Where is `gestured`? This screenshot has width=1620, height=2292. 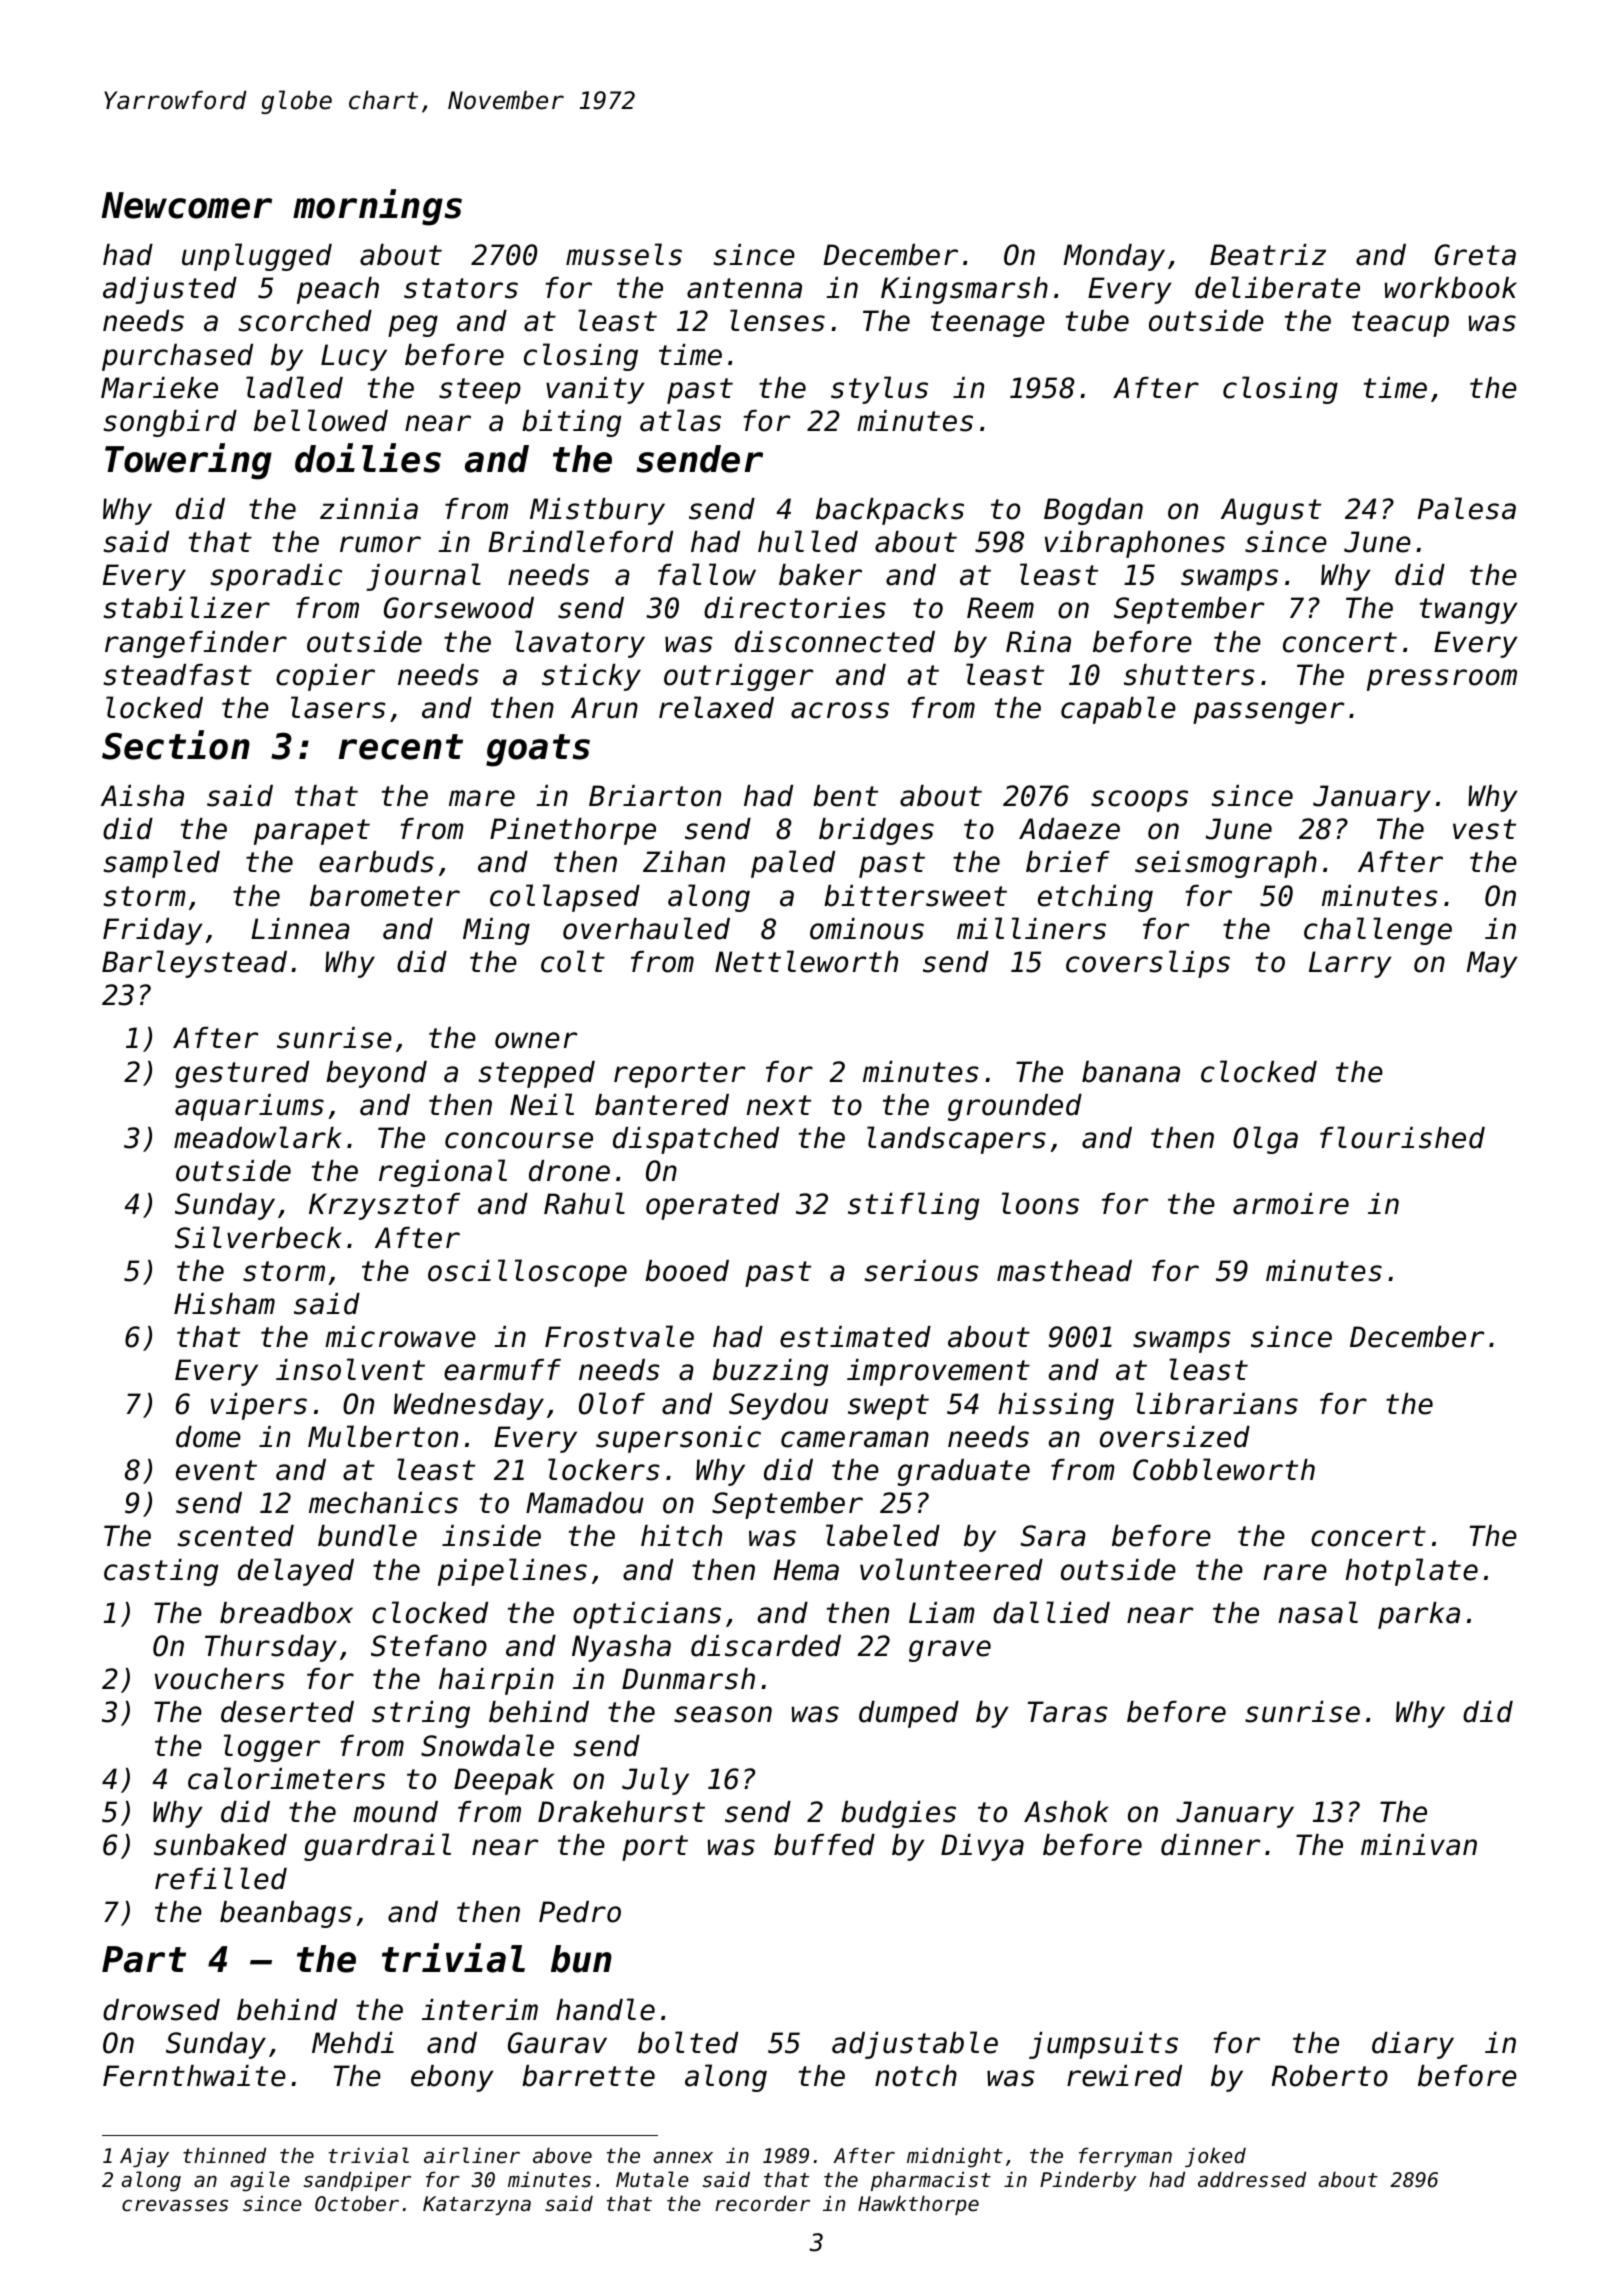 gestured is located at coordinates (242, 1074).
